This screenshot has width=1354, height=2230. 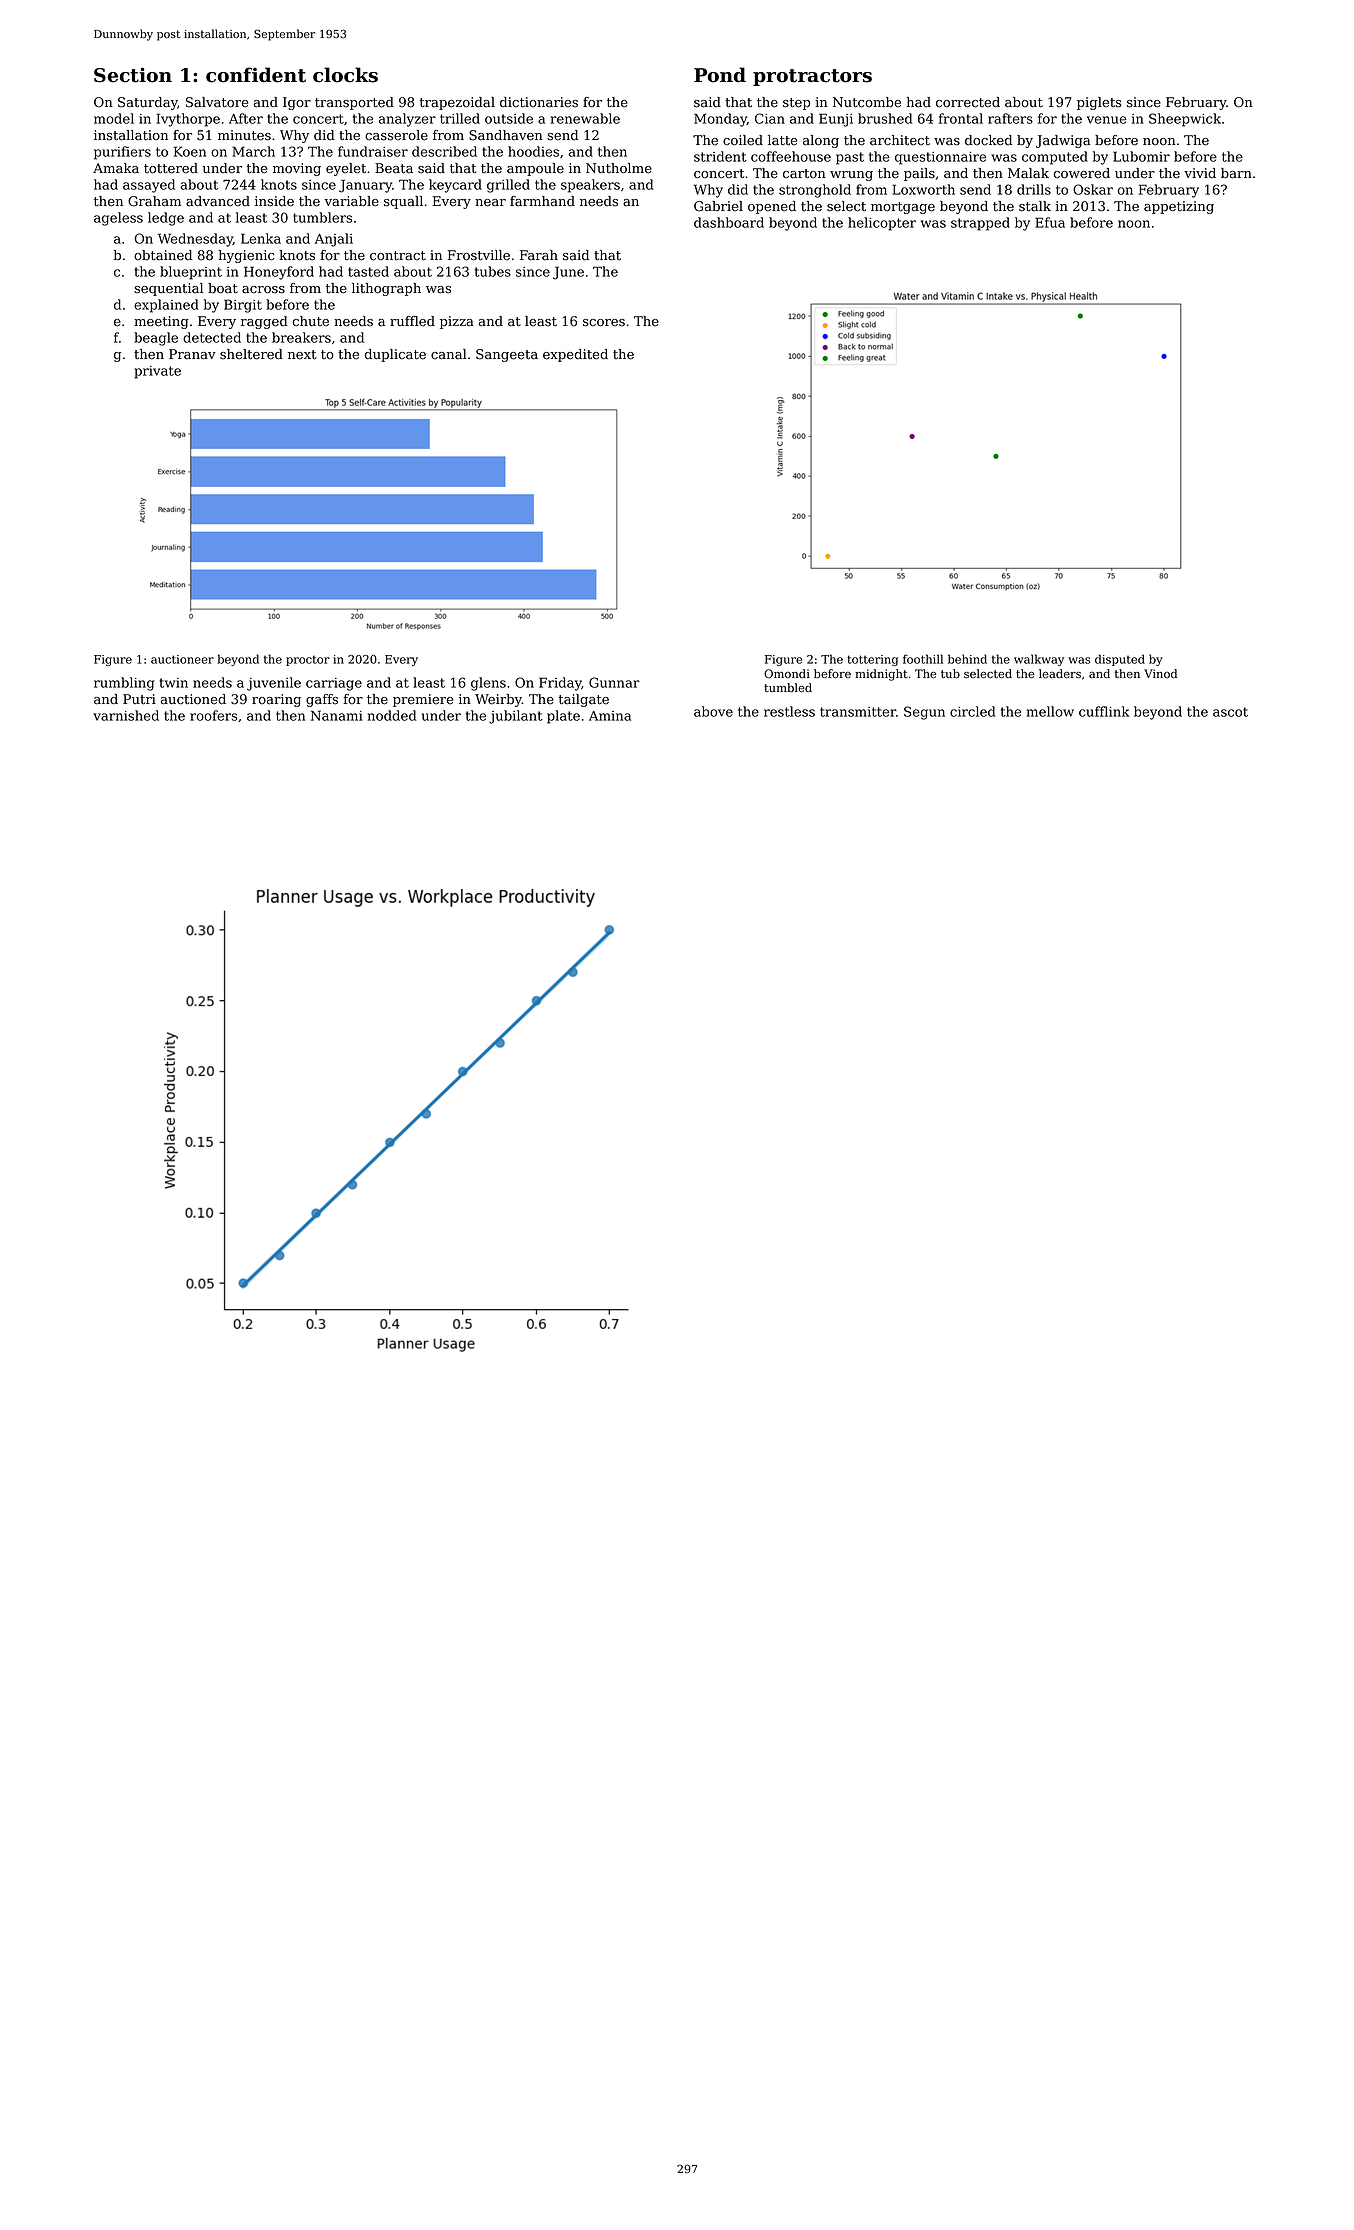 What do you see at coordinates (1230, 712) in the screenshot?
I see `ascot` at bounding box center [1230, 712].
